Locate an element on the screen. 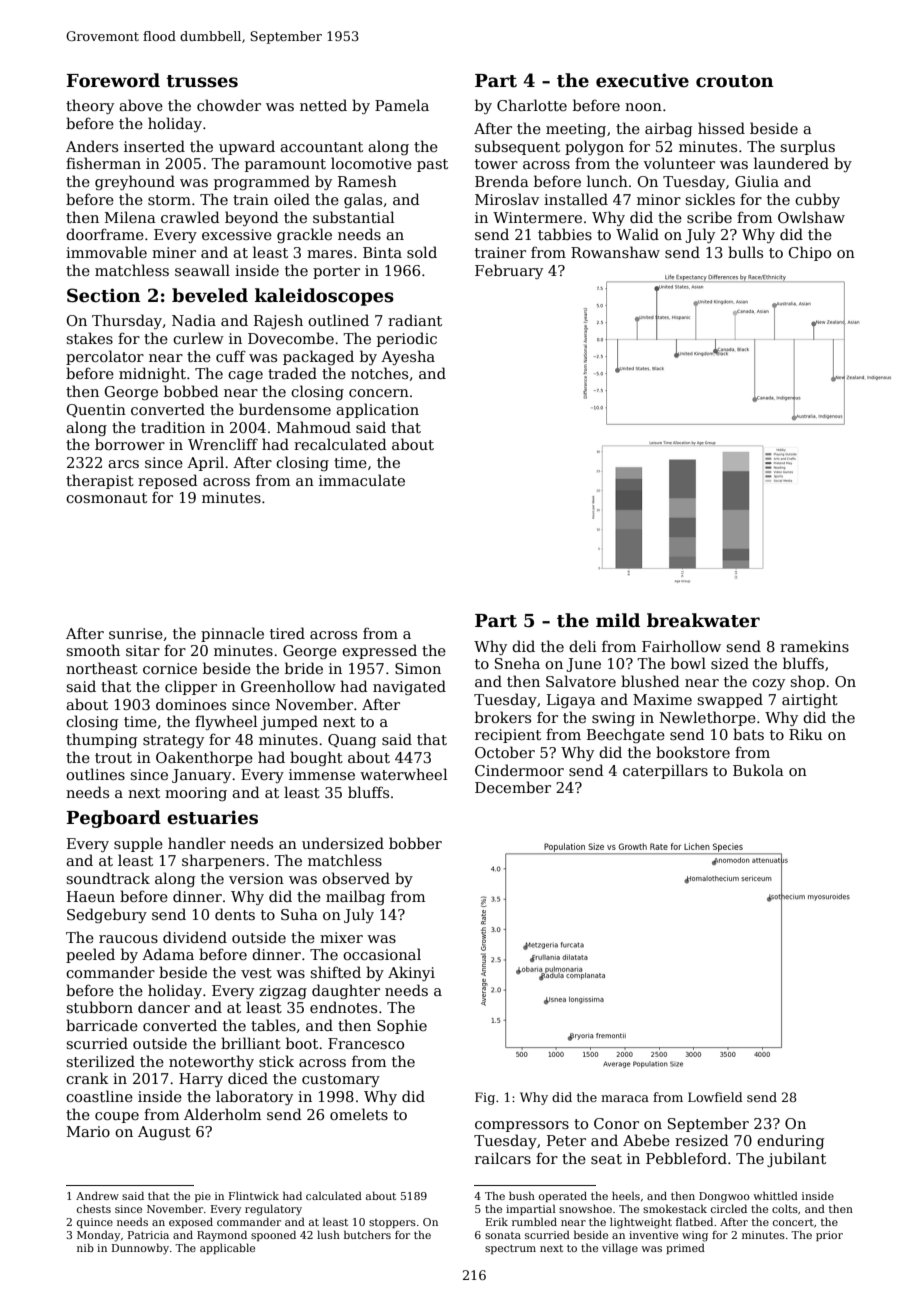  Bukola is located at coordinates (758, 770).
